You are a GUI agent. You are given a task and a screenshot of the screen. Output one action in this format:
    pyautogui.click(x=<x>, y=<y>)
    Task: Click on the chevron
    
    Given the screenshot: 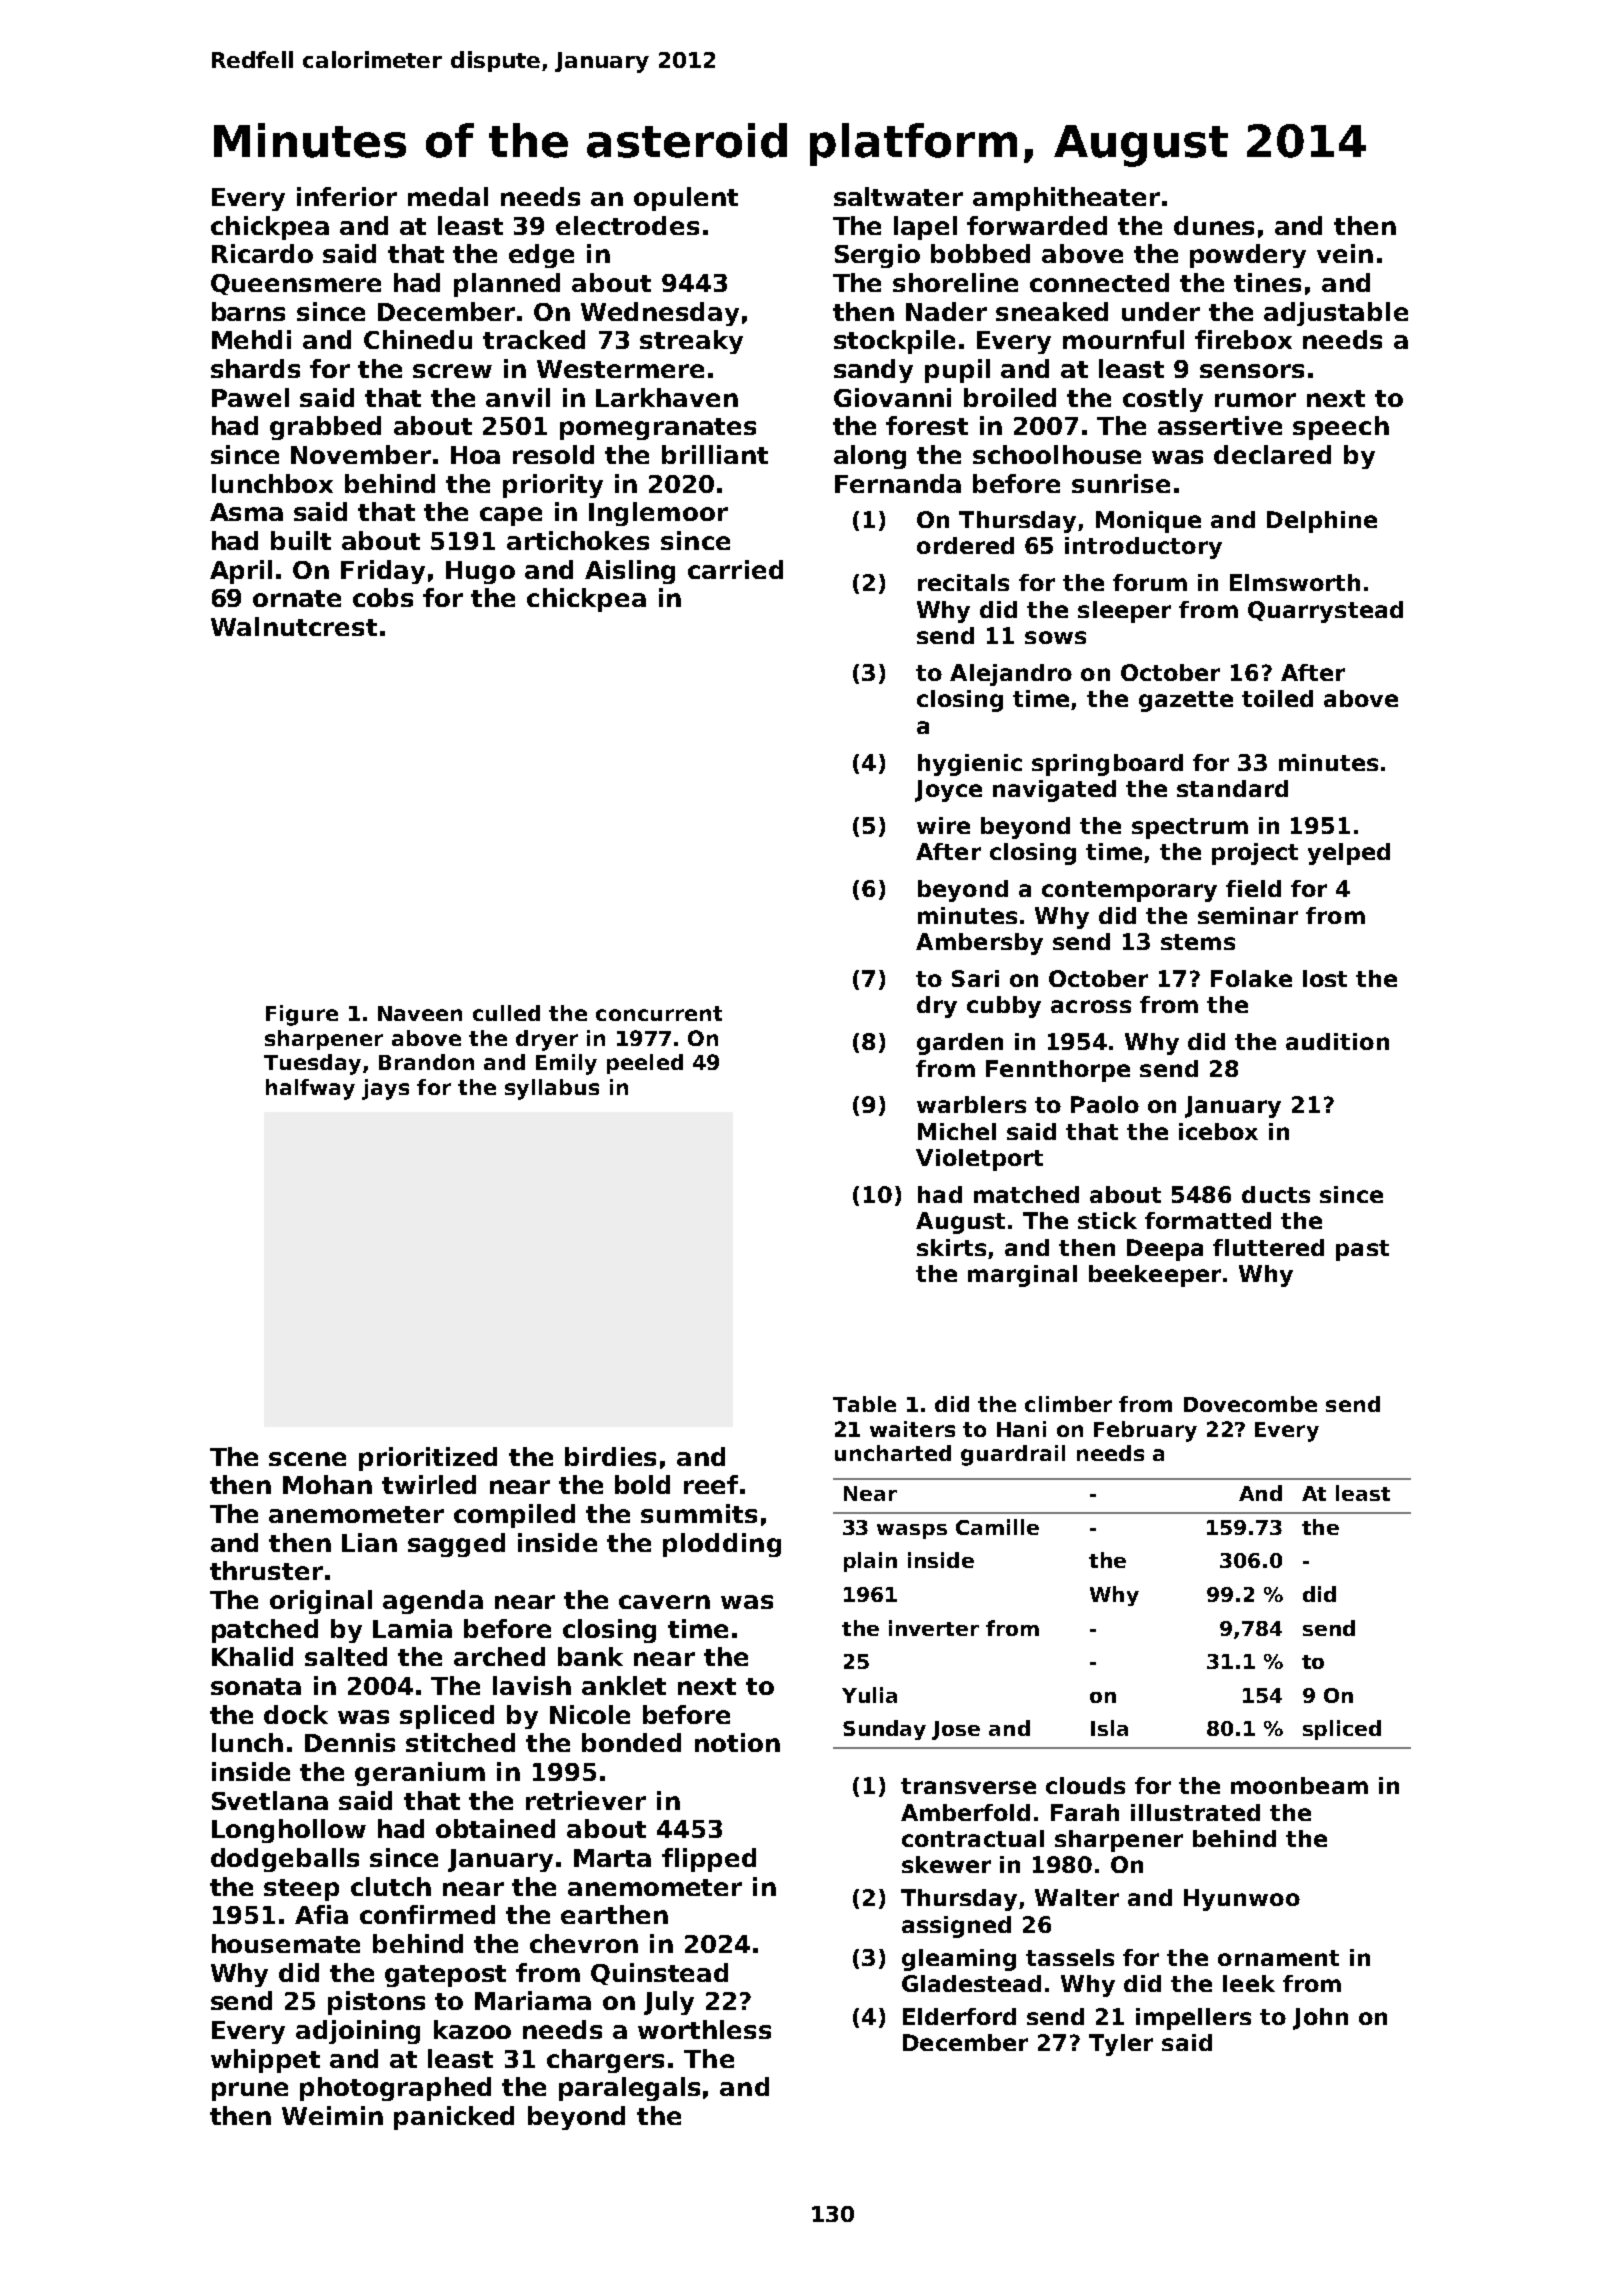 What is the action you would take?
    pyautogui.click(x=584, y=1943)
